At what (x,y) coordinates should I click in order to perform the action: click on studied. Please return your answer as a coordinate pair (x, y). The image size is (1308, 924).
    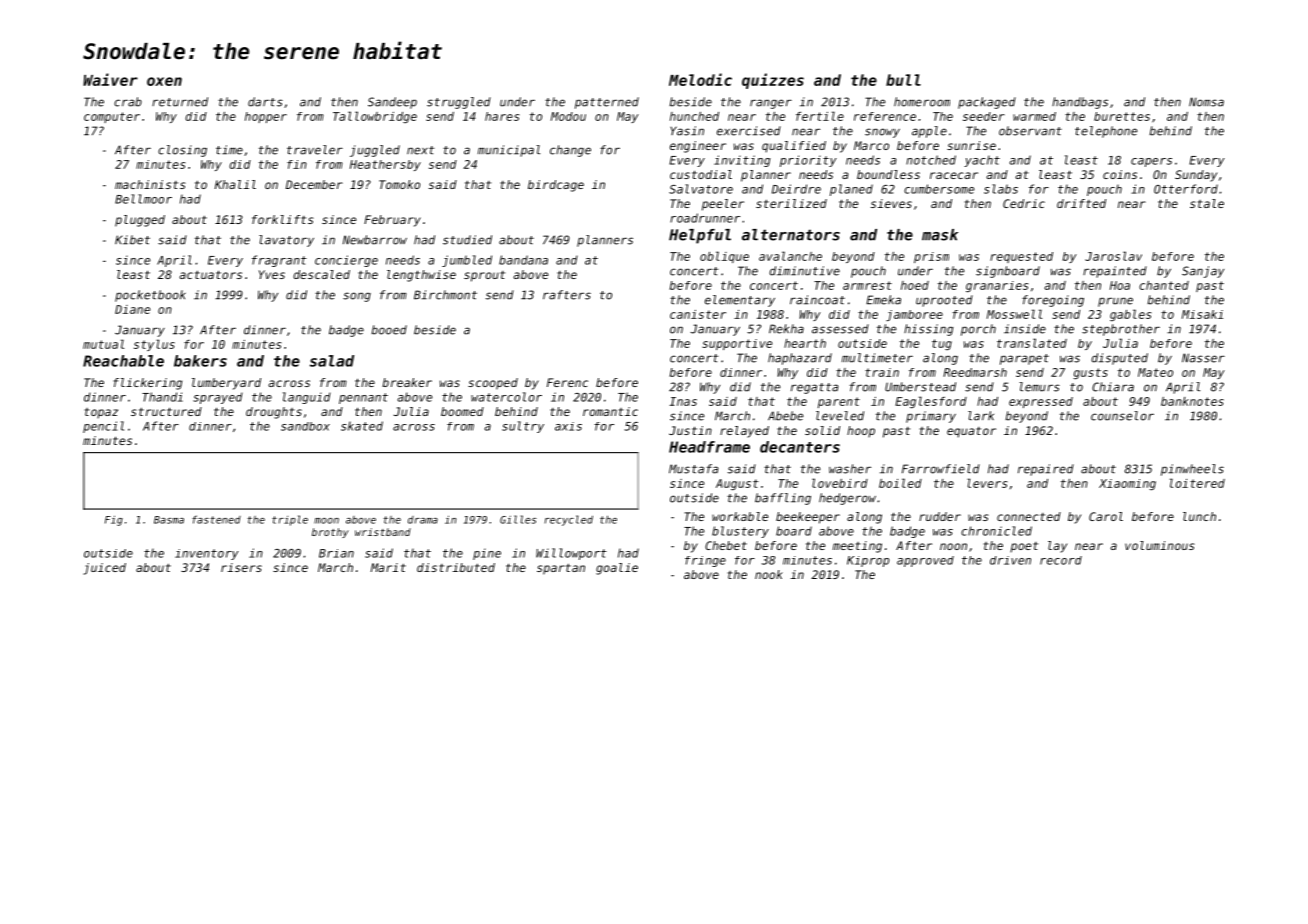
    Looking at the image, I should click on (467, 240).
